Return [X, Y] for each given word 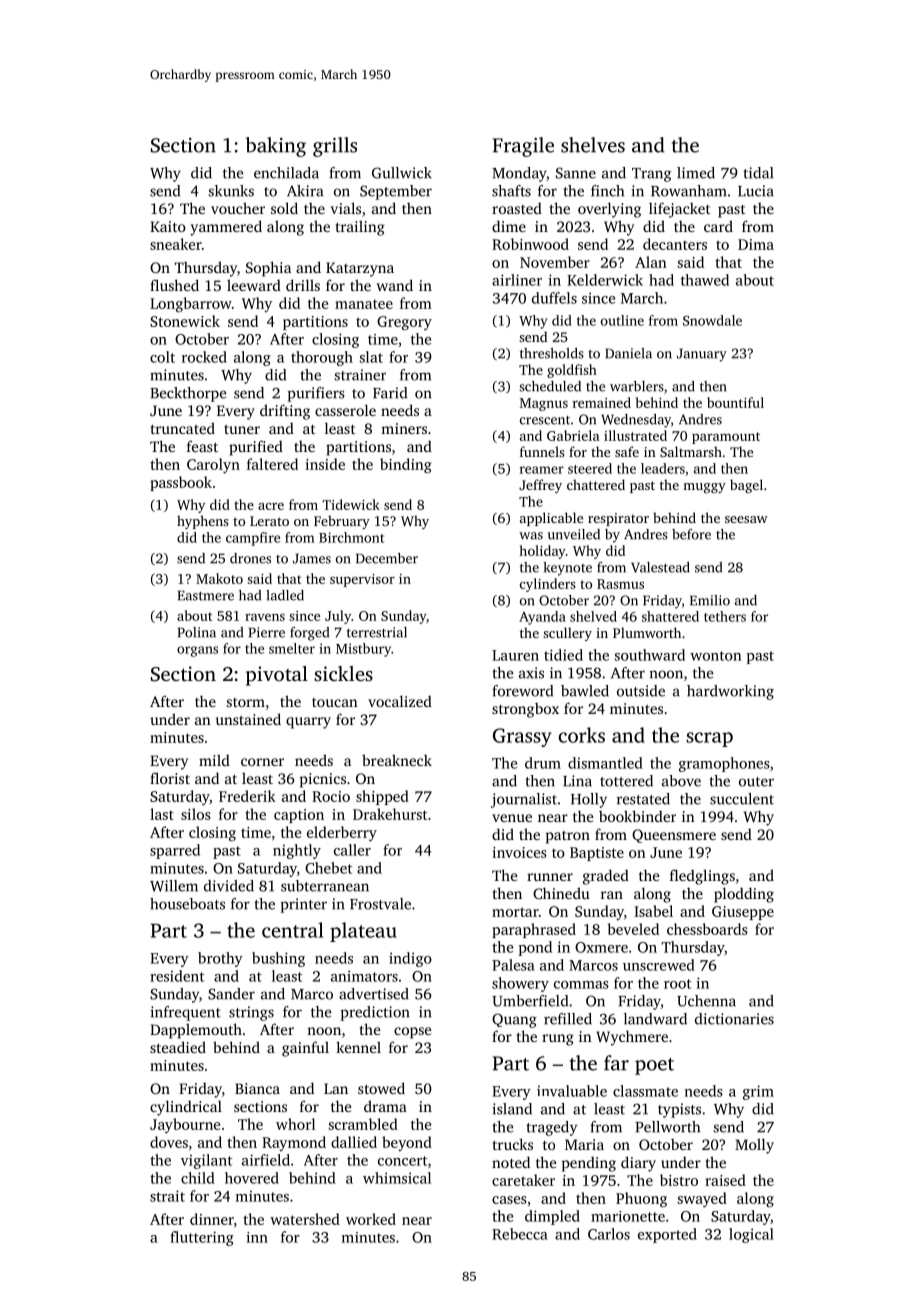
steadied [178, 1047]
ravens [265, 617]
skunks [231, 191]
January [702, 355]
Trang [651, 175]
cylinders [548, 585]
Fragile [523, 147]
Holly [589, 800]
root [677, 984]
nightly [297, 851]
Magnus [544, 404]
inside [325, 464]
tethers [725, 616]
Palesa [513, 965]
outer [756, 782]
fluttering [202, 1238]
